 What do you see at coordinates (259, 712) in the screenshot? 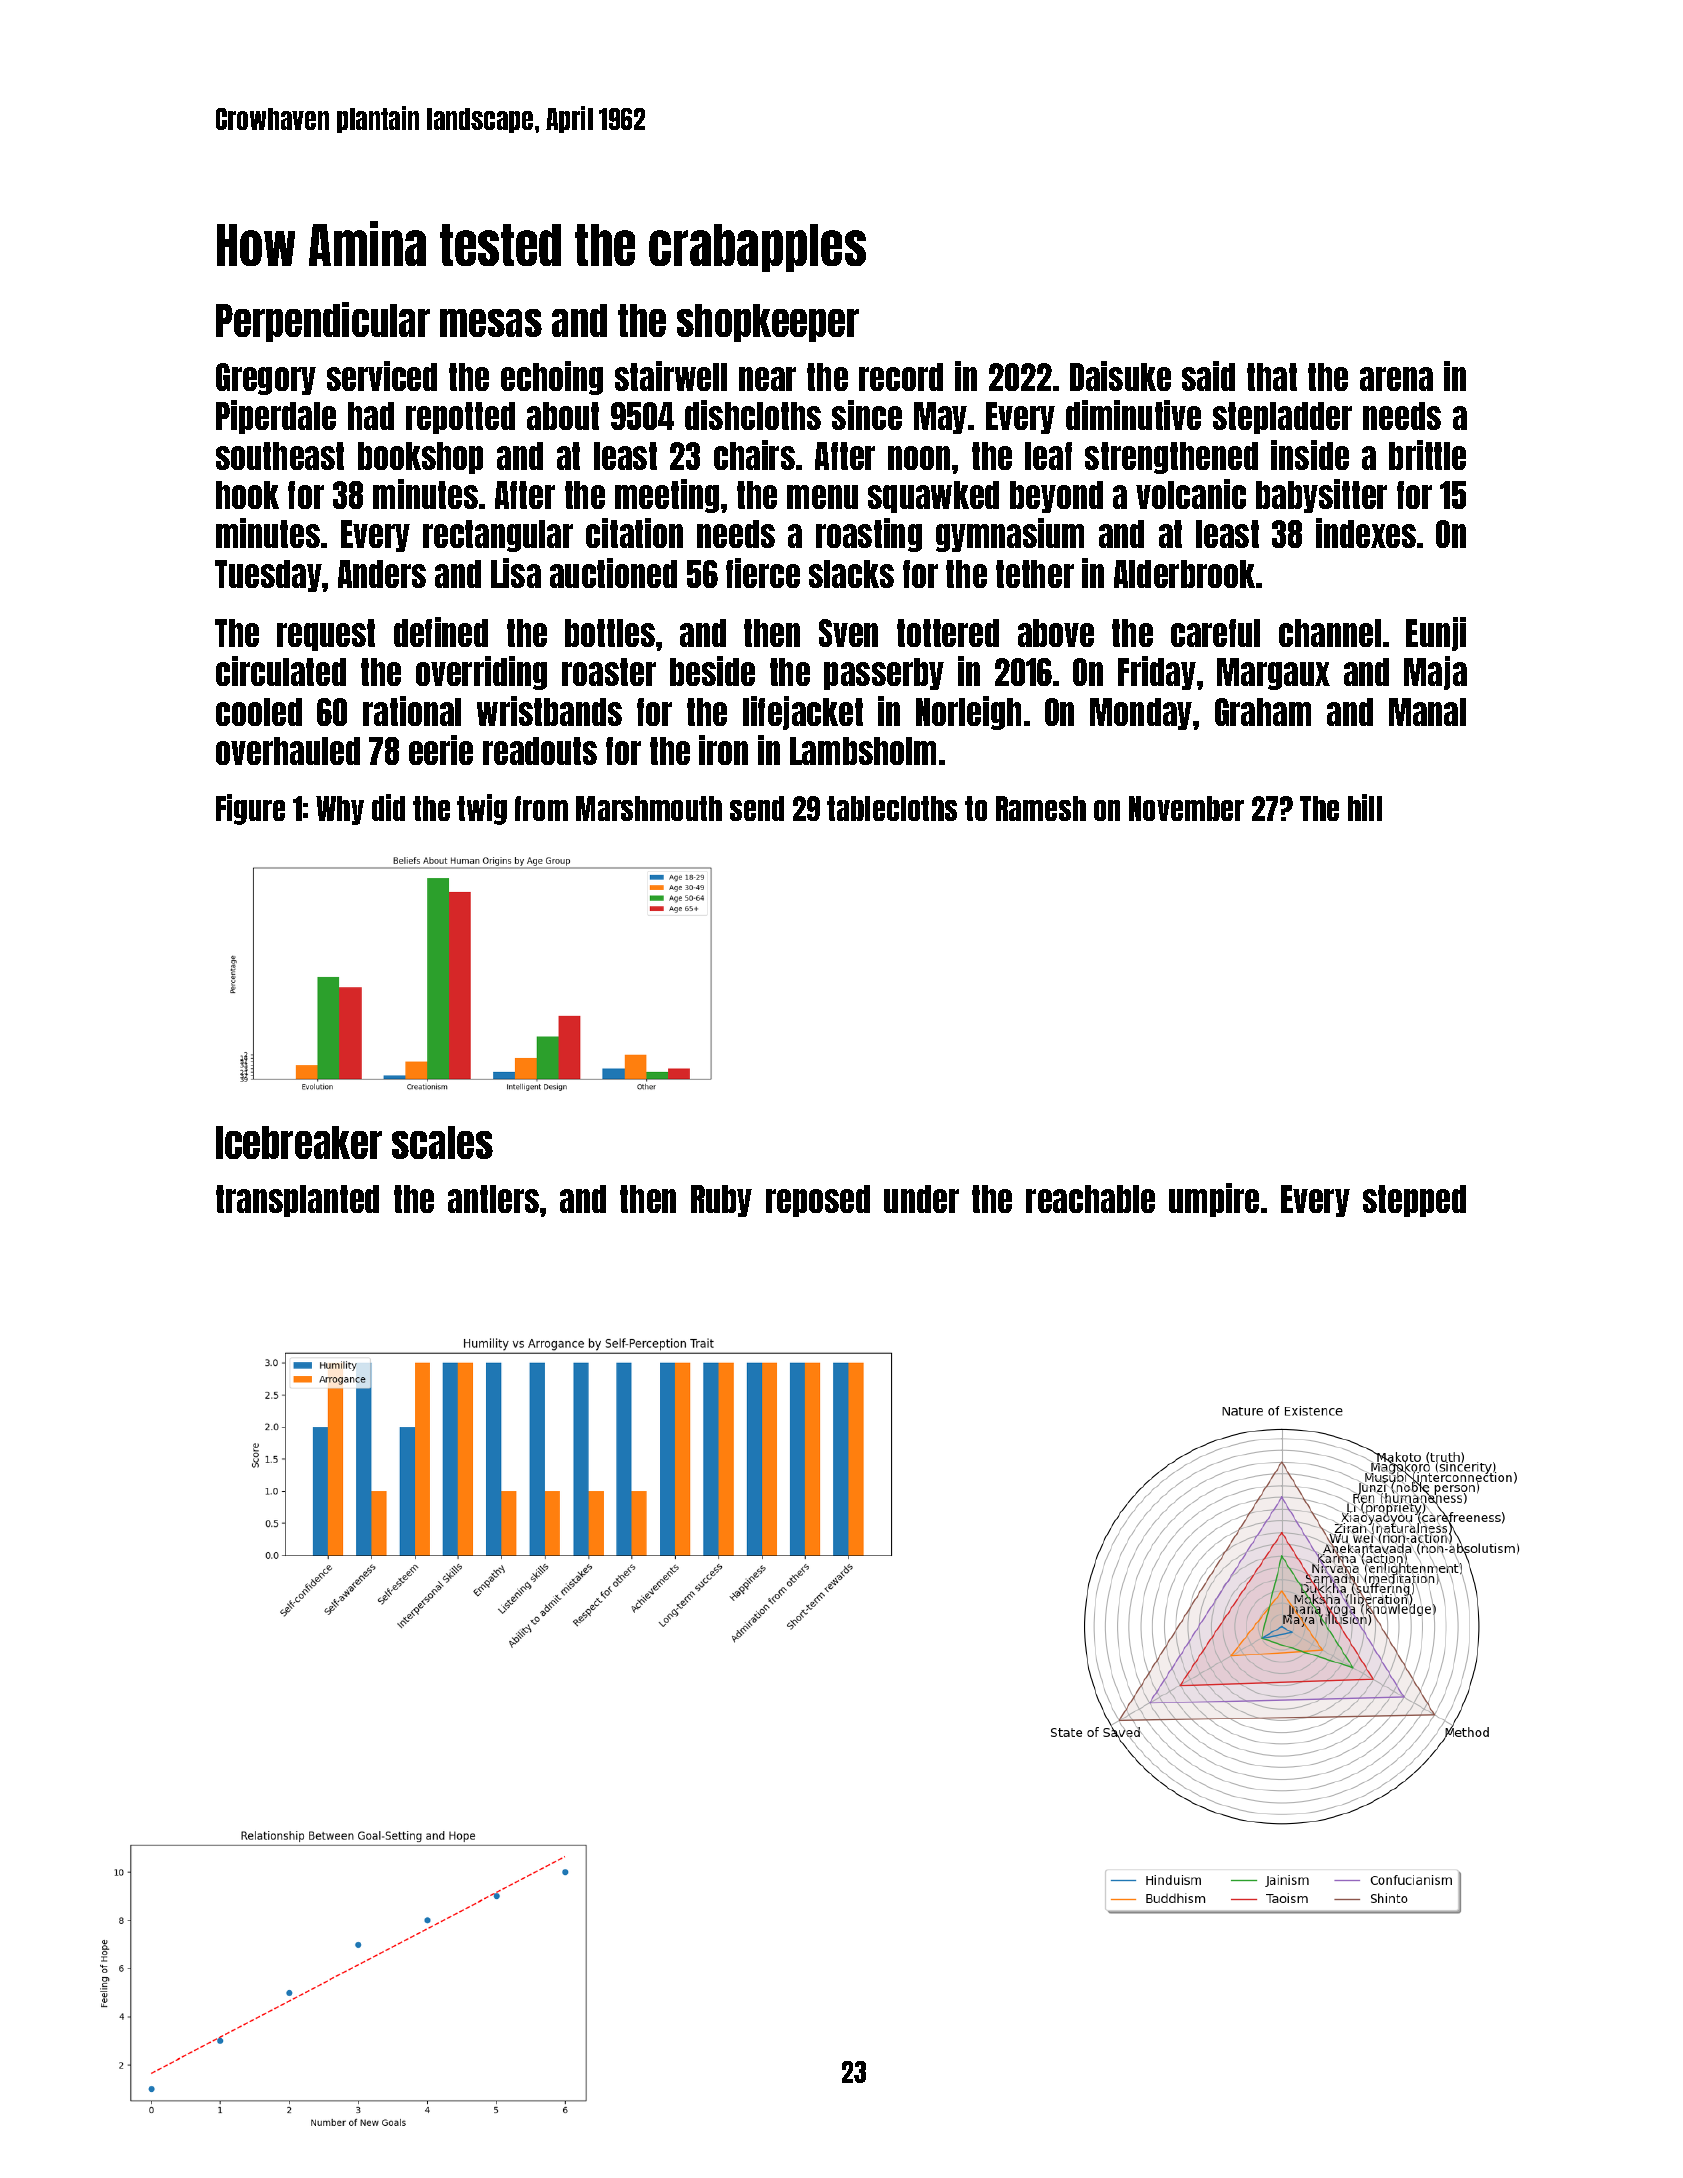
I see `cooled` at bounding box center [259, 712].
